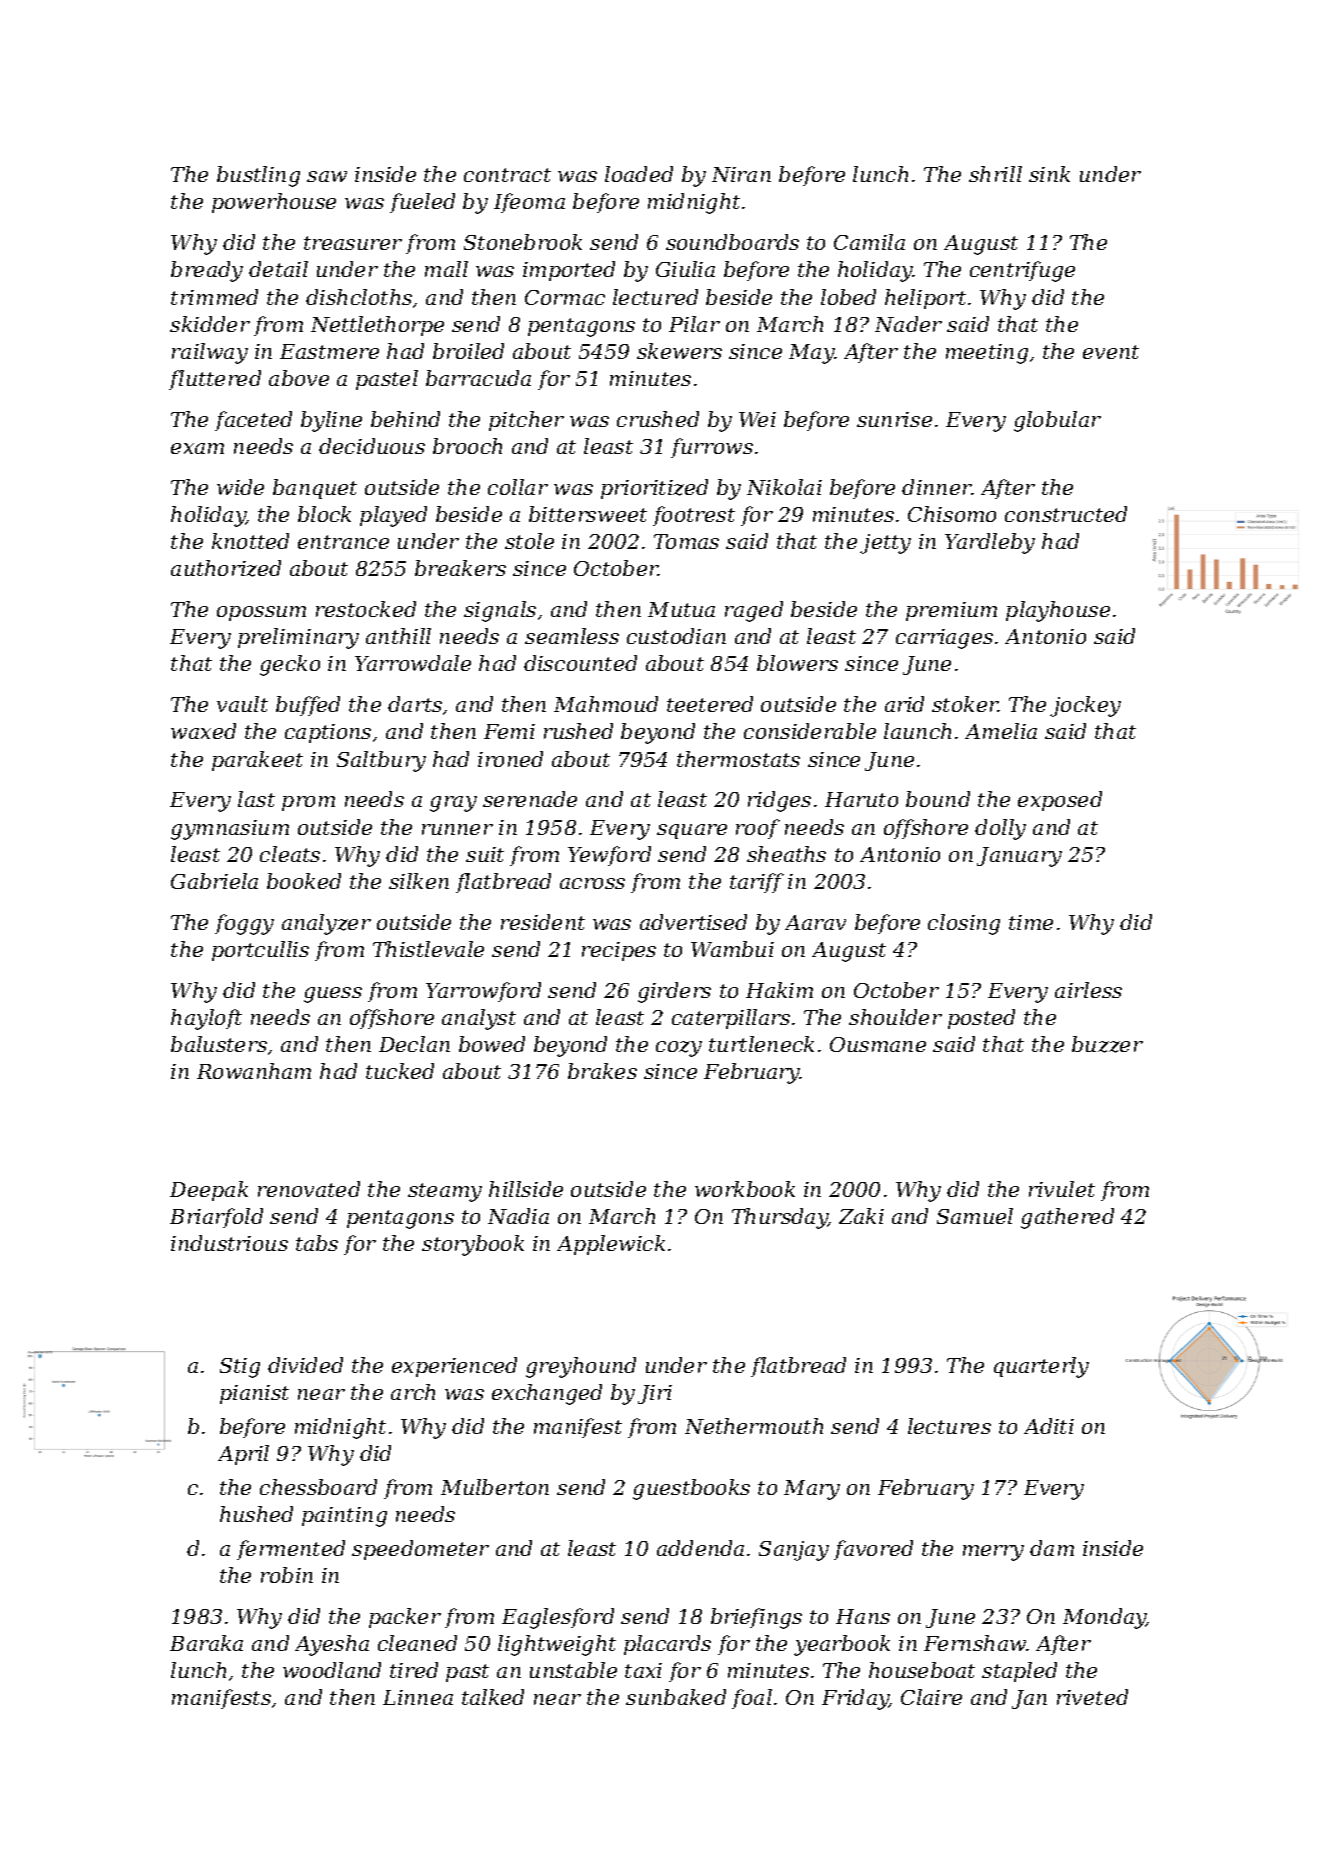  Describe the element at coordinates (679, 351) in the screenshot. I see `skewers` at that location.
